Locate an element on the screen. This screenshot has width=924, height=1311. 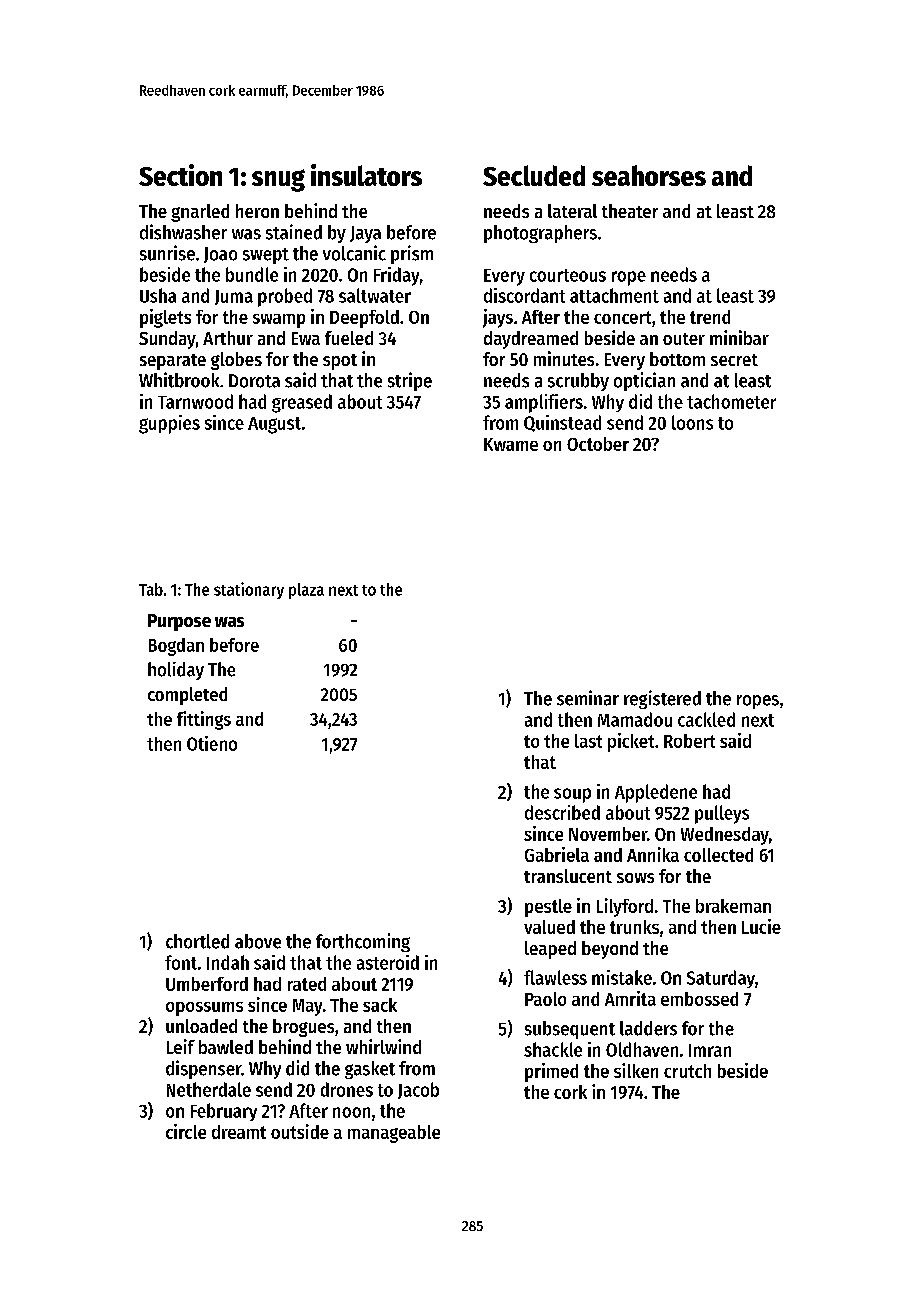
valued is located at coordinates (549, 927).
